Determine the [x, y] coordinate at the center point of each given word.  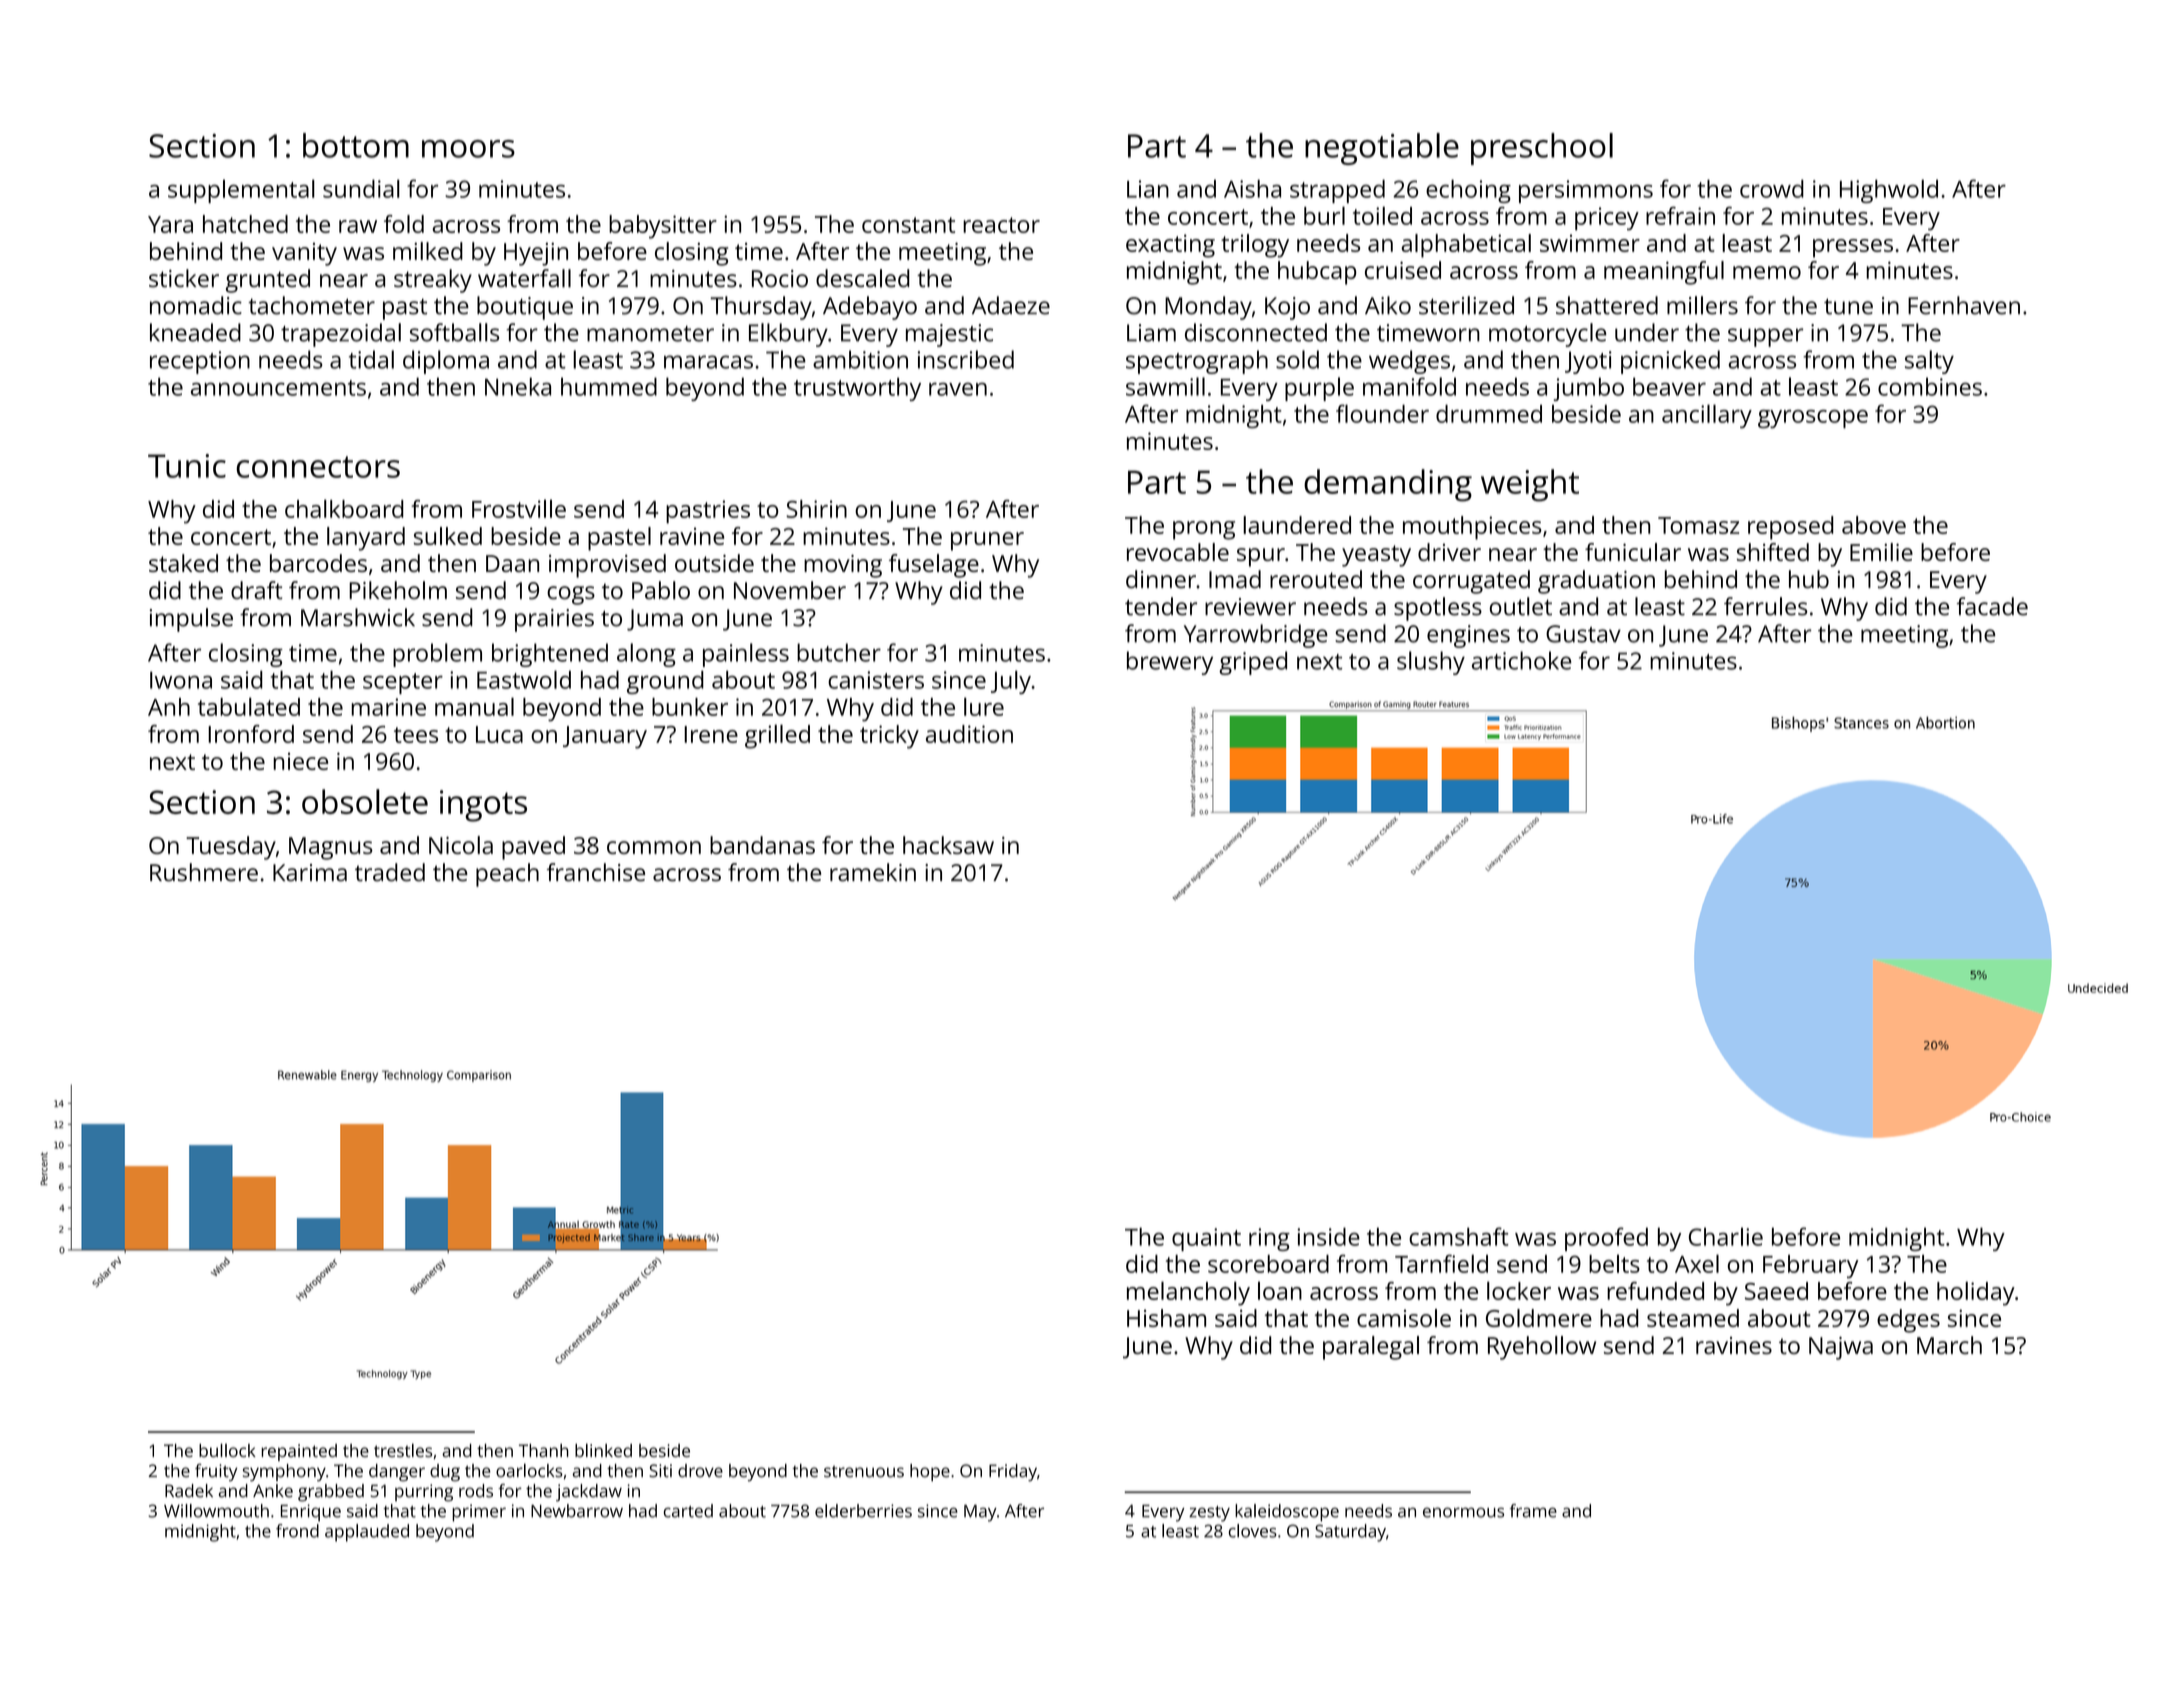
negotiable [1382, 149]
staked [183, 563]
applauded [367, 1533]
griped [1253, 663]
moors [468, 149]
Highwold [1889, 191]
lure [984, 706]
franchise [596, 872]
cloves [1253, 1531]
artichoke [1522, 660]
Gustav [1583, 634]
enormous [1463, 1512]
